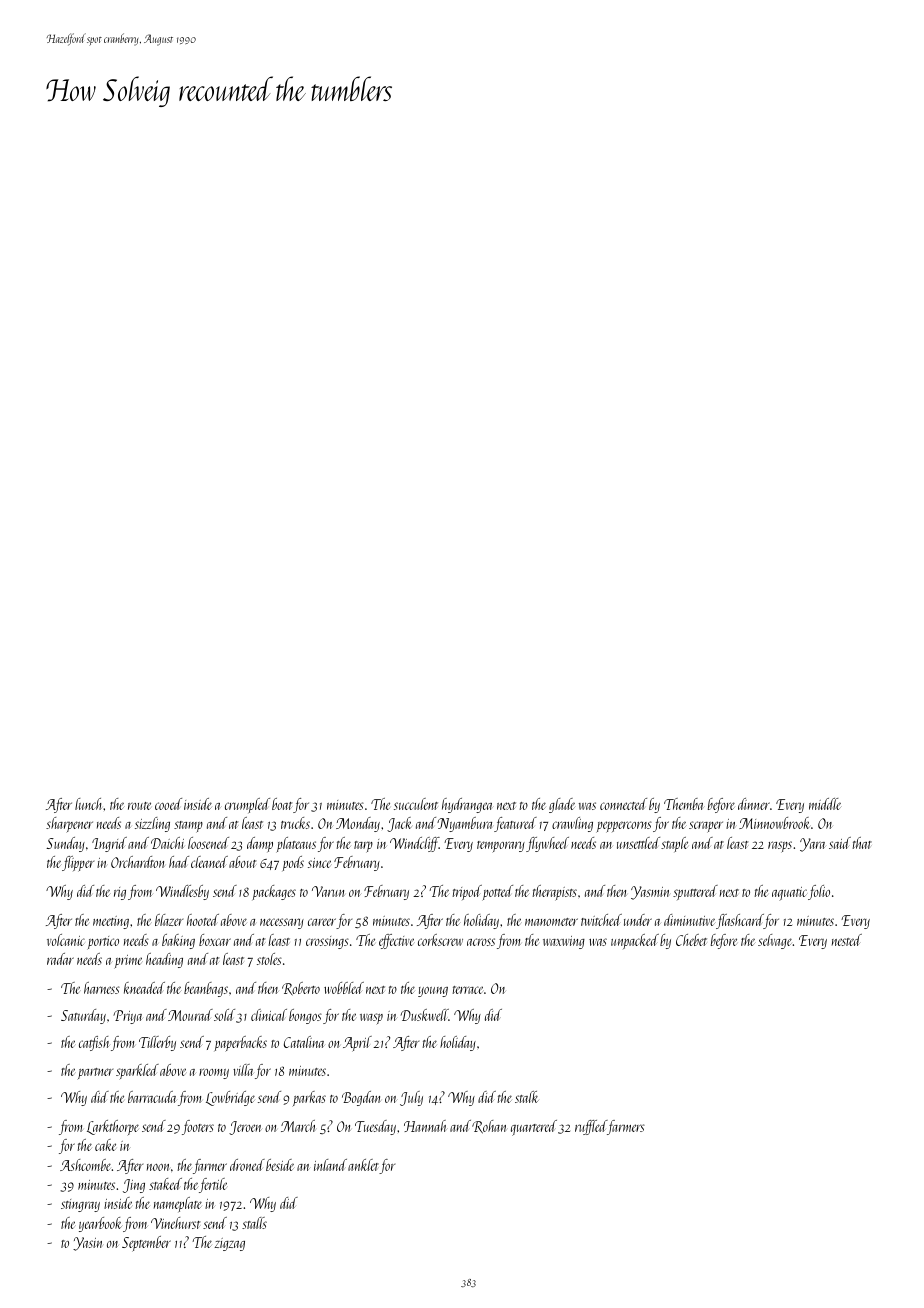  I want to click on flipper, so click(78, 864).
